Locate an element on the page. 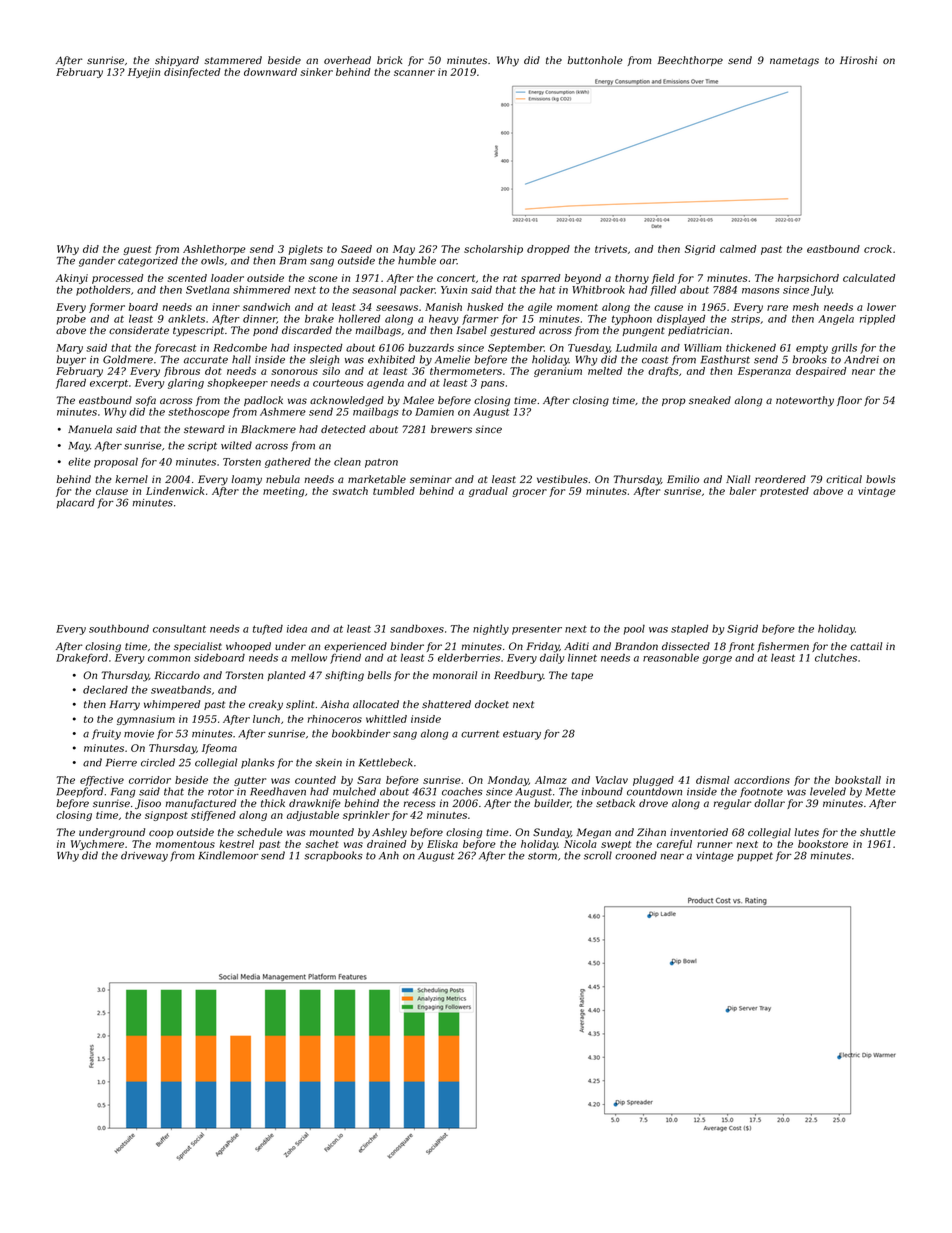 Image resolution: width=952 pixels, height=1233 pixels. guest is located at coordinates (137, 250).
